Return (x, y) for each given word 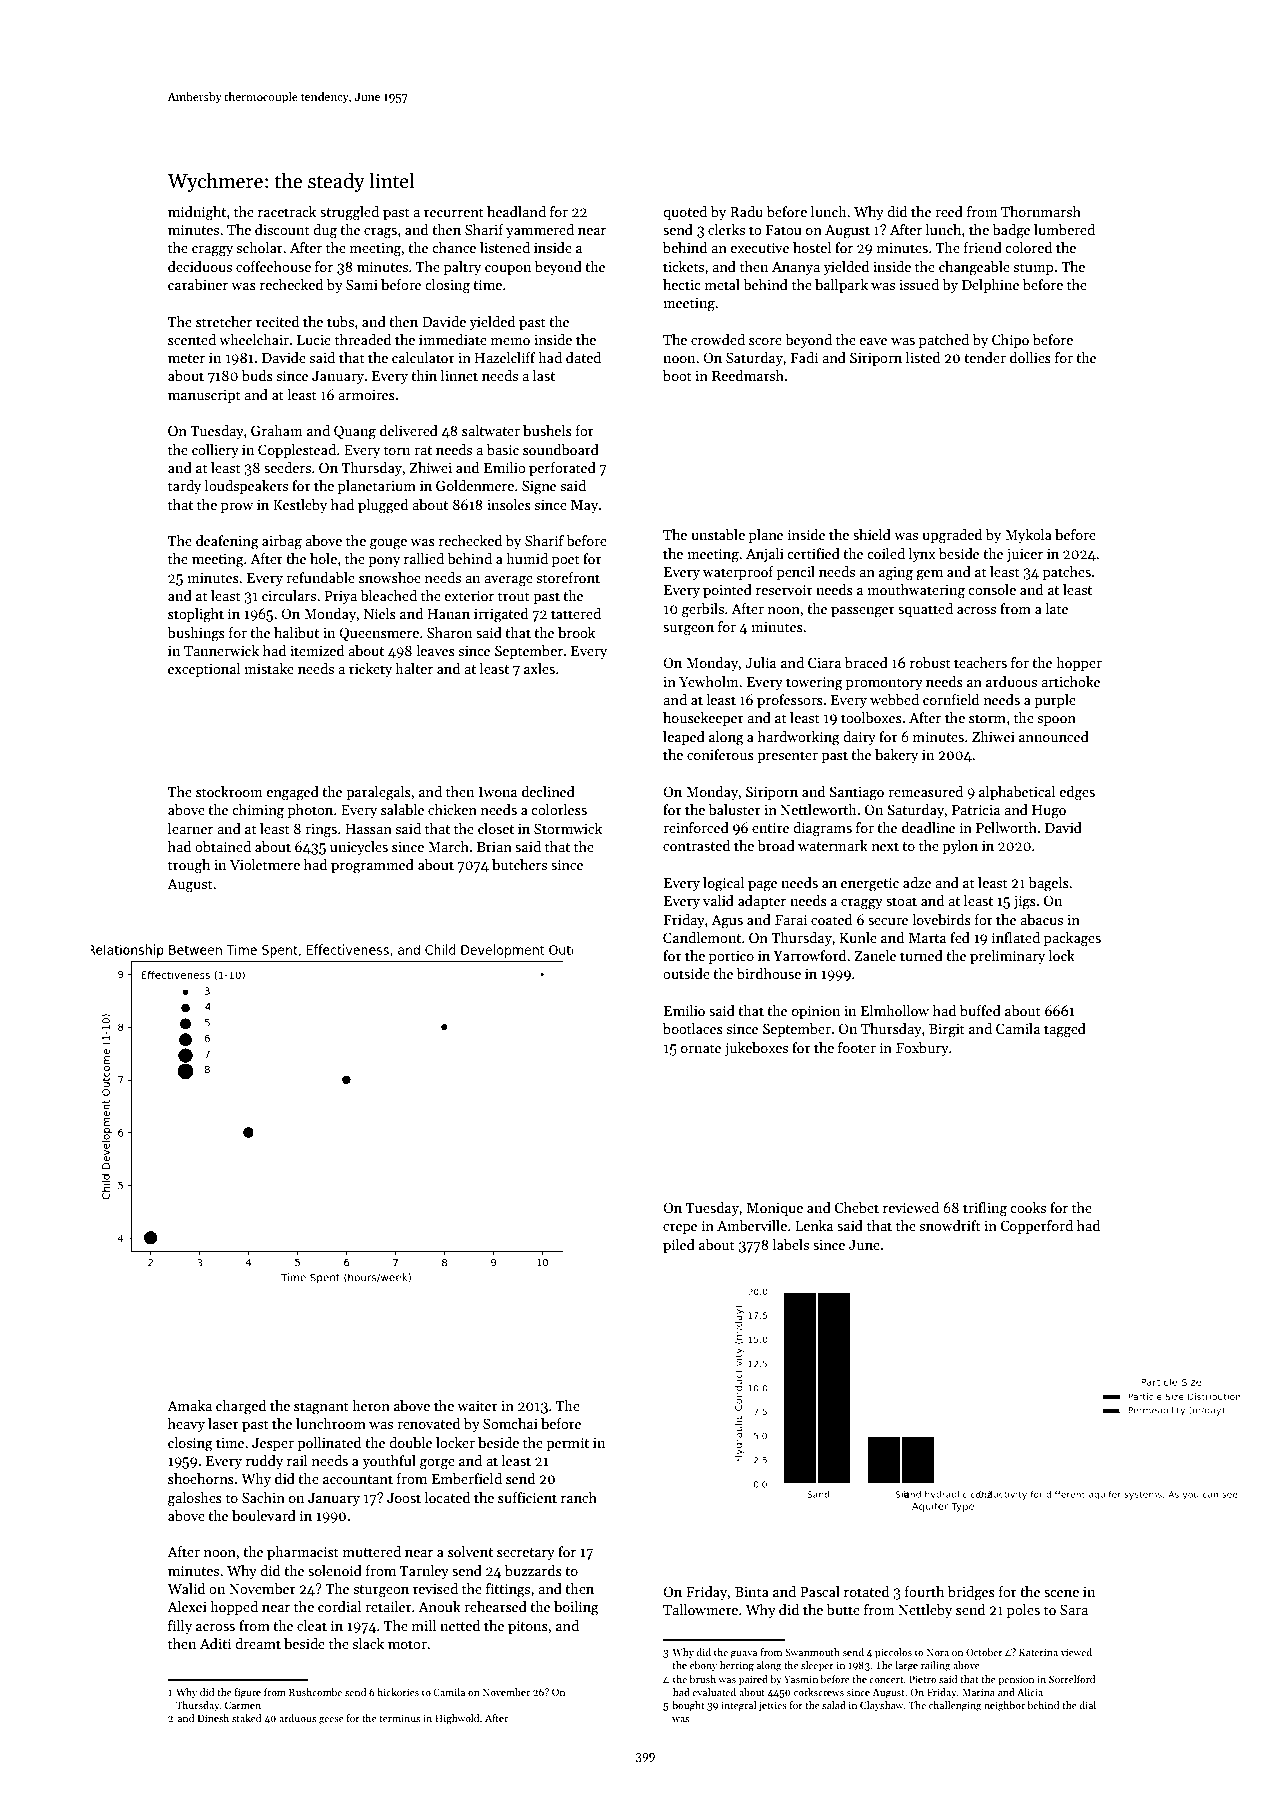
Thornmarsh (1041, 211)
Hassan (368, 829)
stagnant (321, 1408)
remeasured (925, 791)
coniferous (720, 754)
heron (371, 1405)
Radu (746, 211)
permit (567, 1444)
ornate (701, 1048)
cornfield (951, 699)
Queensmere (379, 634)
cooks (1028, 1207)
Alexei (187, 1606)
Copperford (1036, 1227)
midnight (197, 213)
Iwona (498, 792)
